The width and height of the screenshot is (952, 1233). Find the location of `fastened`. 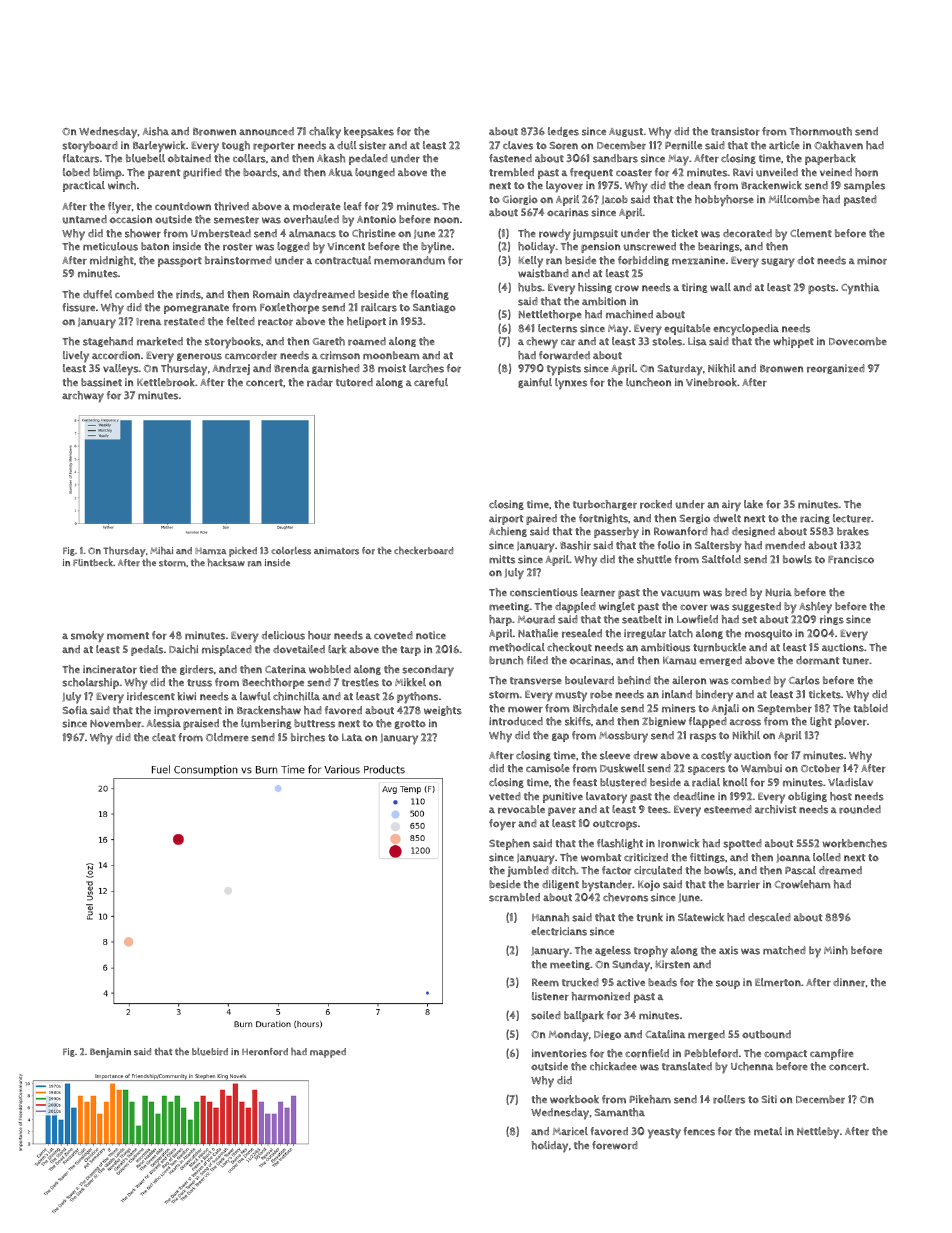

fastened is located at coordinates (510, 158).
